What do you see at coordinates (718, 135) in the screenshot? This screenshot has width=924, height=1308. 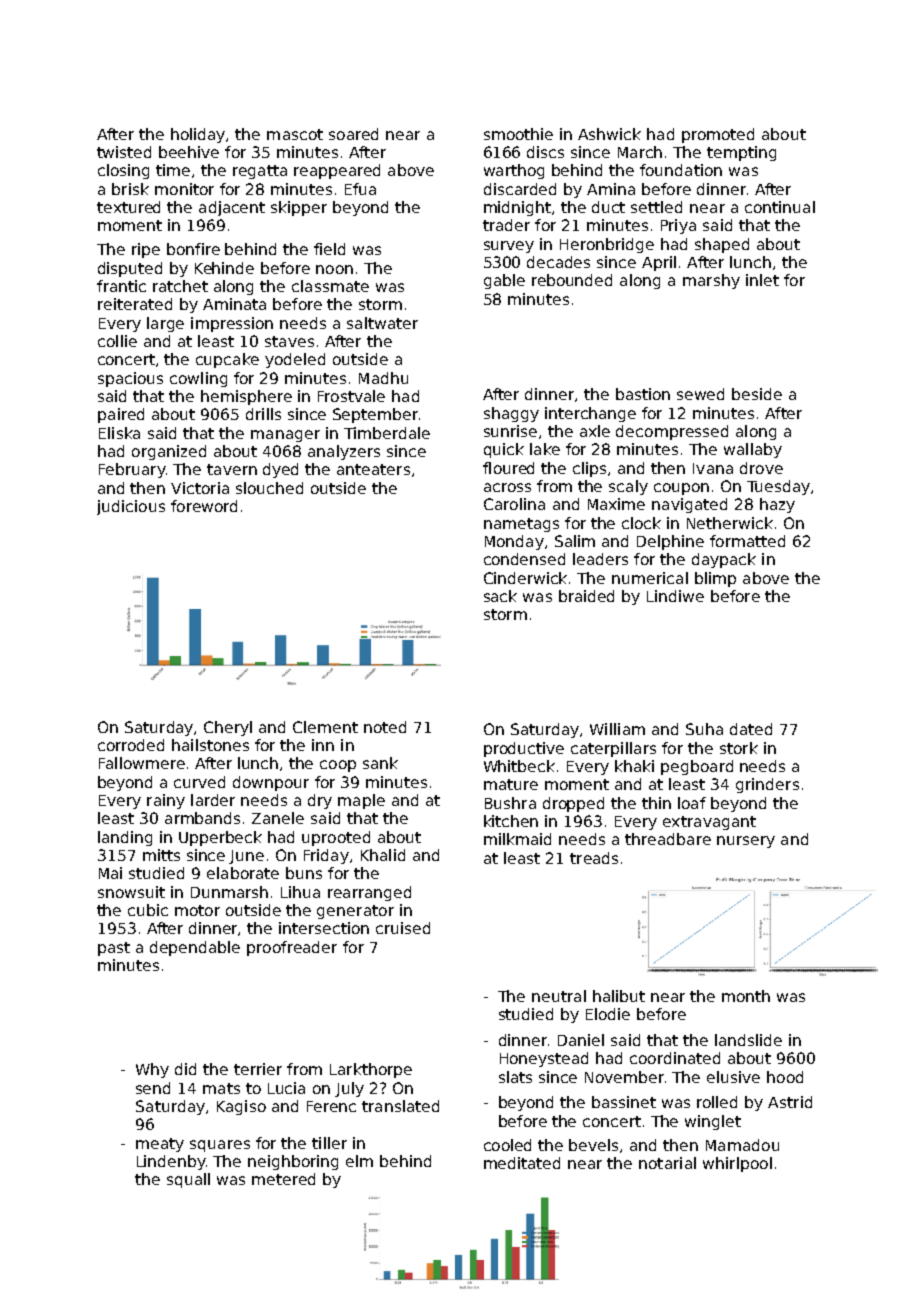 I see `promoted` at bounding box center [718, 135].
